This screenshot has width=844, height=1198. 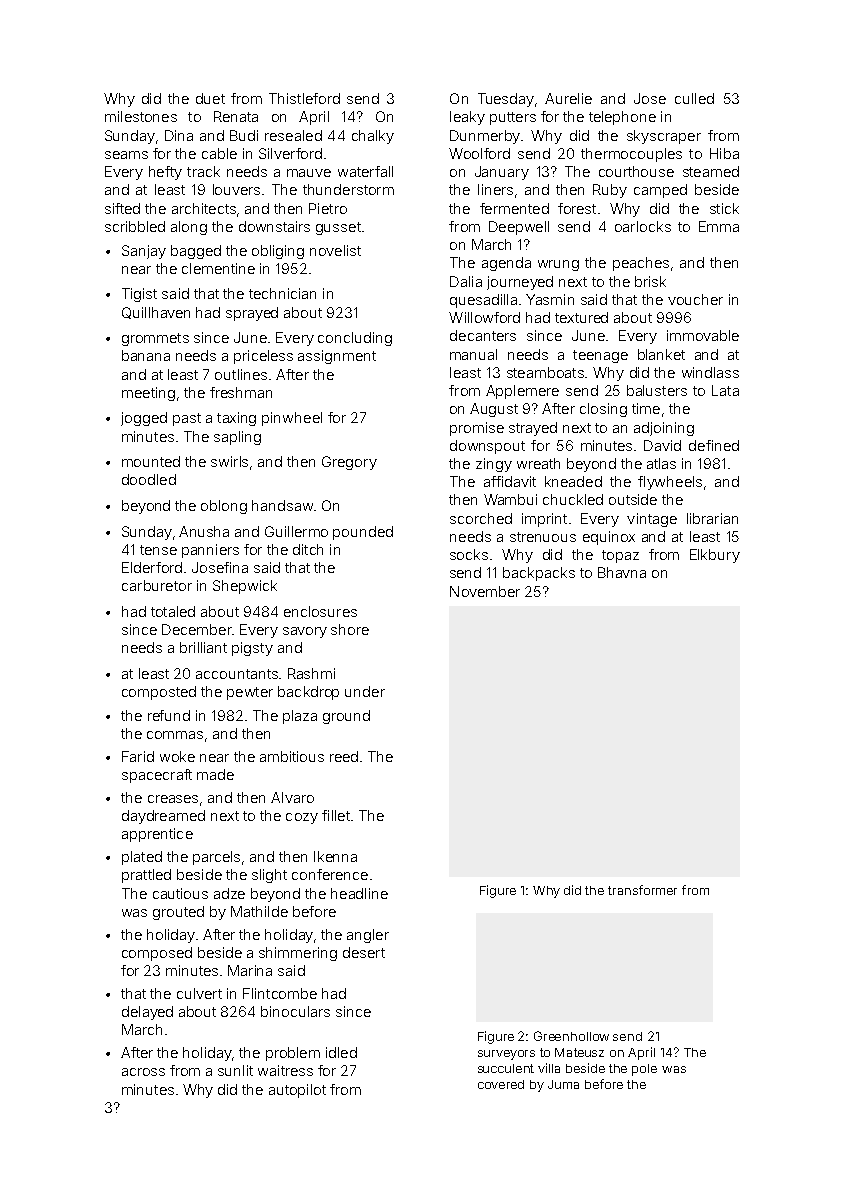 What do you see at coordinates (304, 98) in the screenshot?
I see `Thistleford` at bounding box center [304, 98].
